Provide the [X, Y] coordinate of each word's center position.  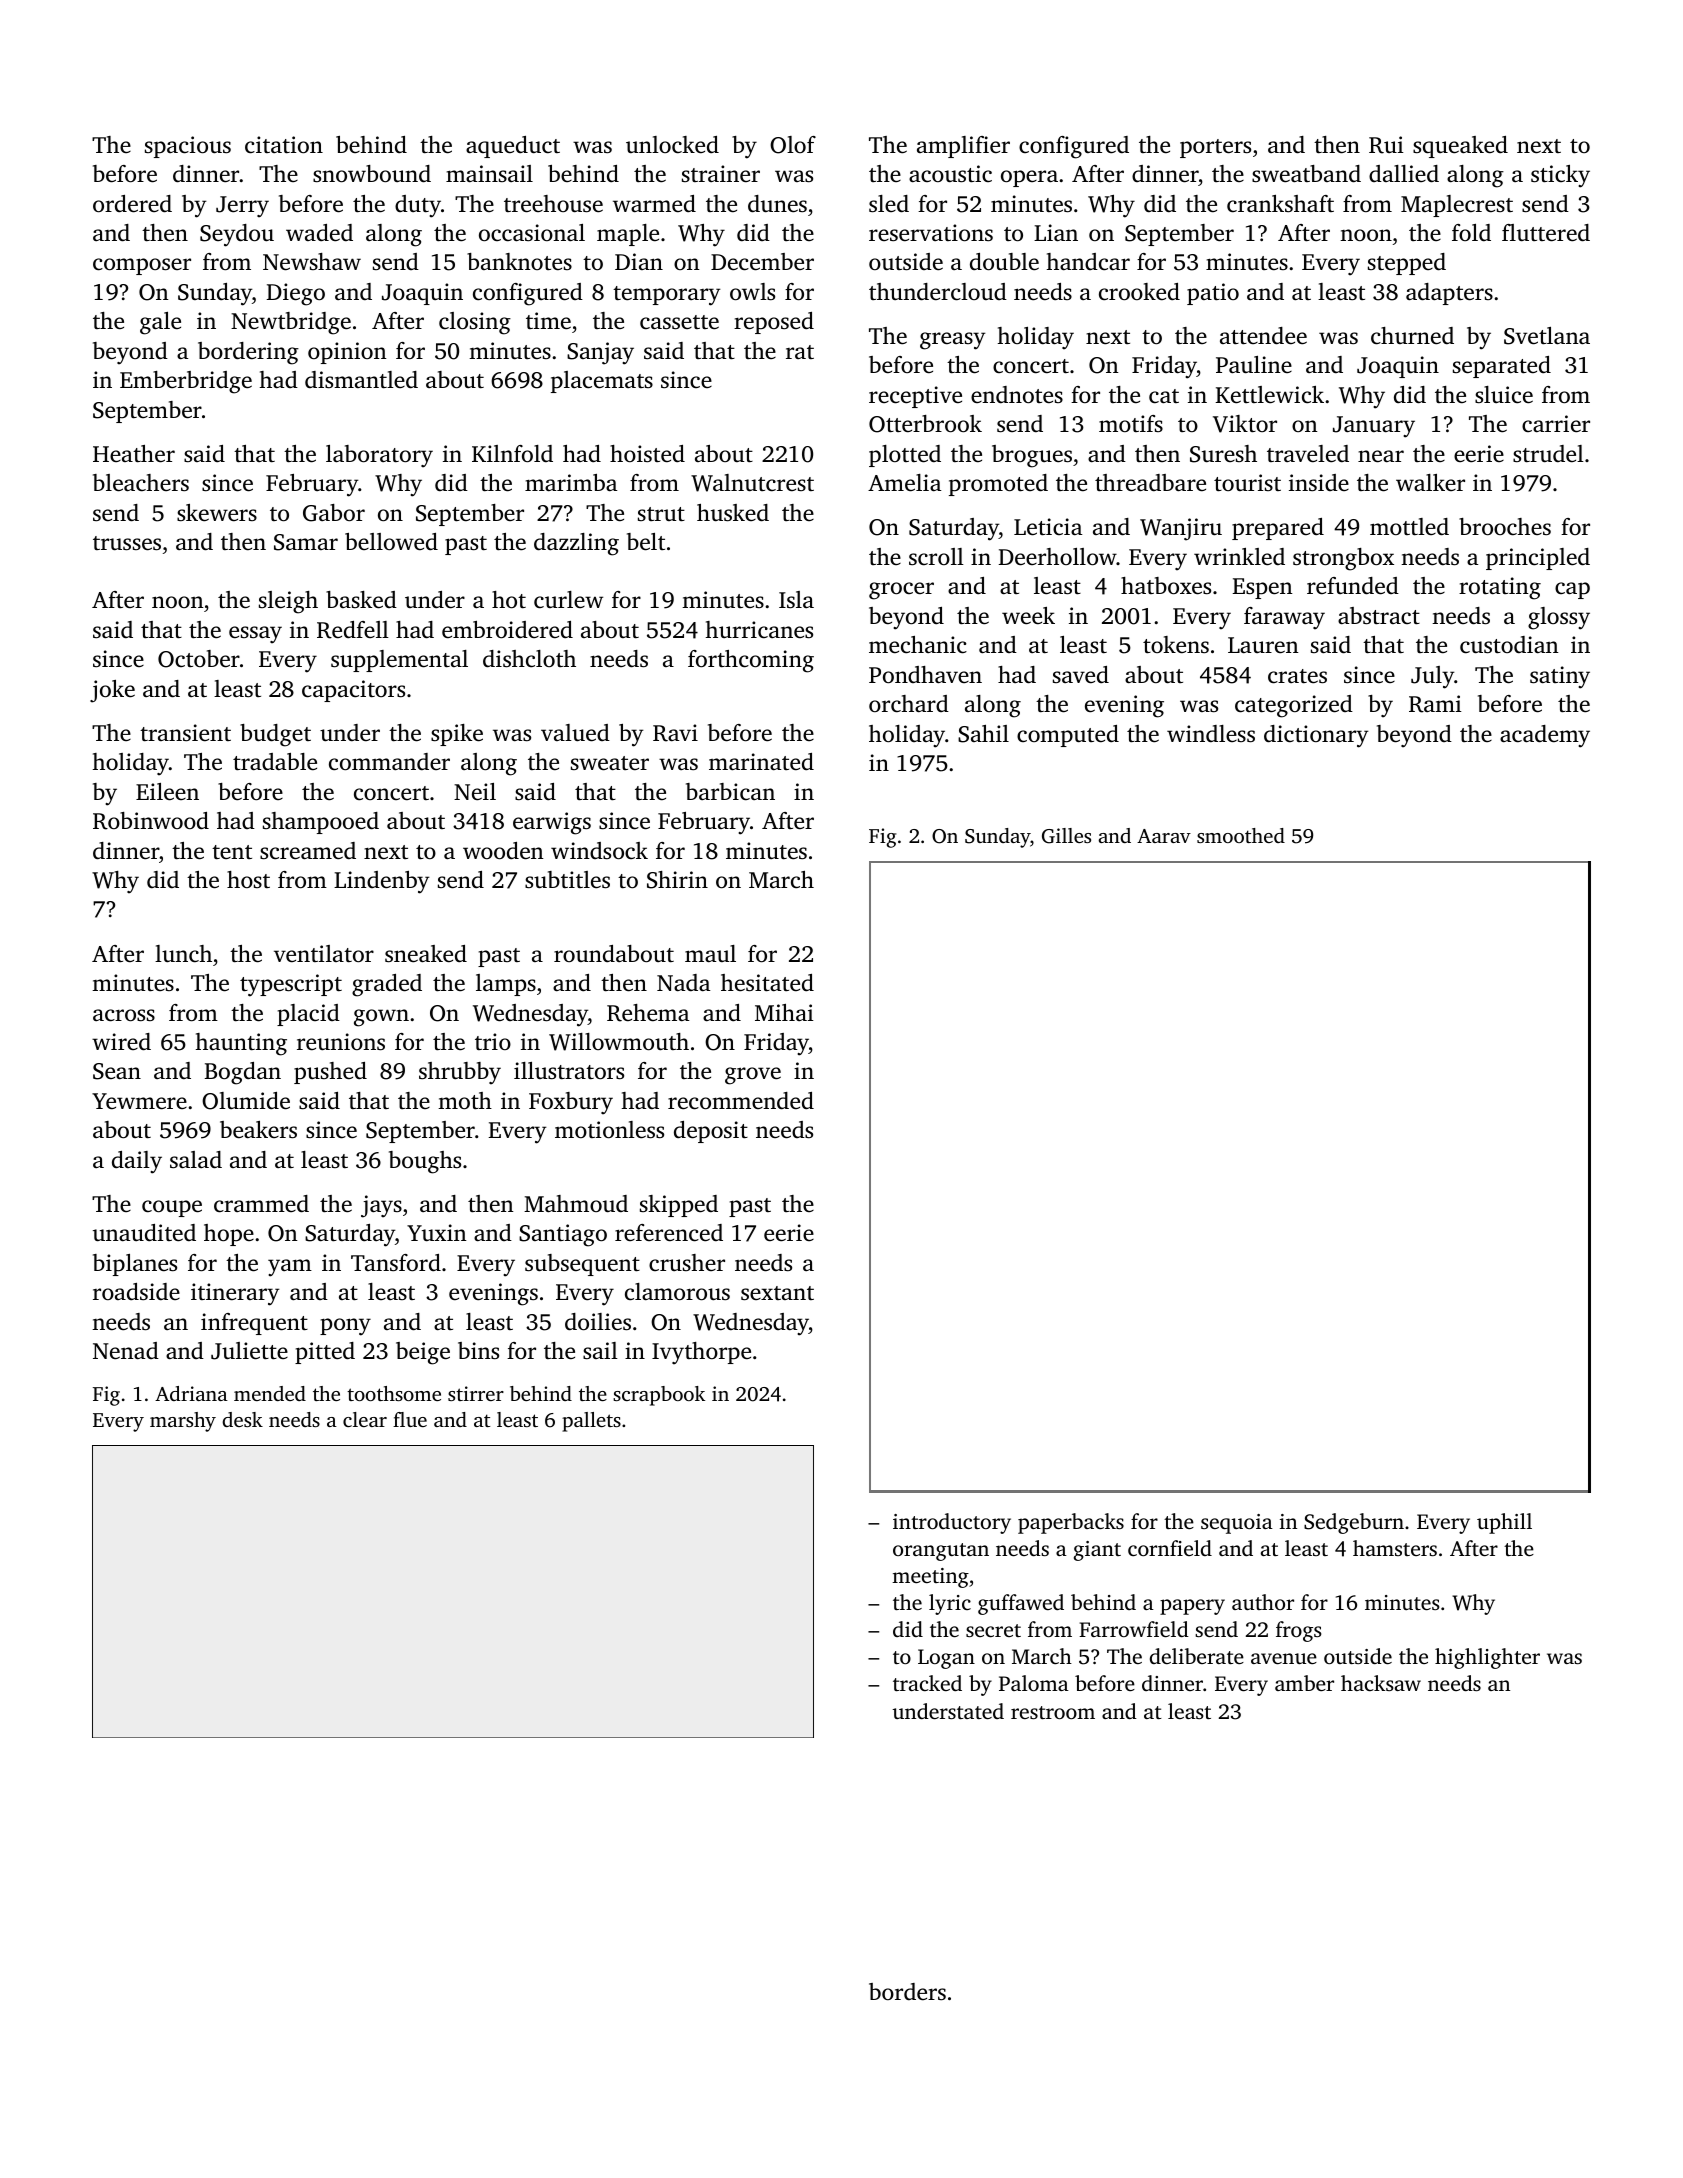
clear [365, 1419]
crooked [1139, 292]
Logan [946, 1659]
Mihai [784, 1012]
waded [319, 233]
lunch [183, 954]
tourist [1247, 482]
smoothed [1241, 835]
